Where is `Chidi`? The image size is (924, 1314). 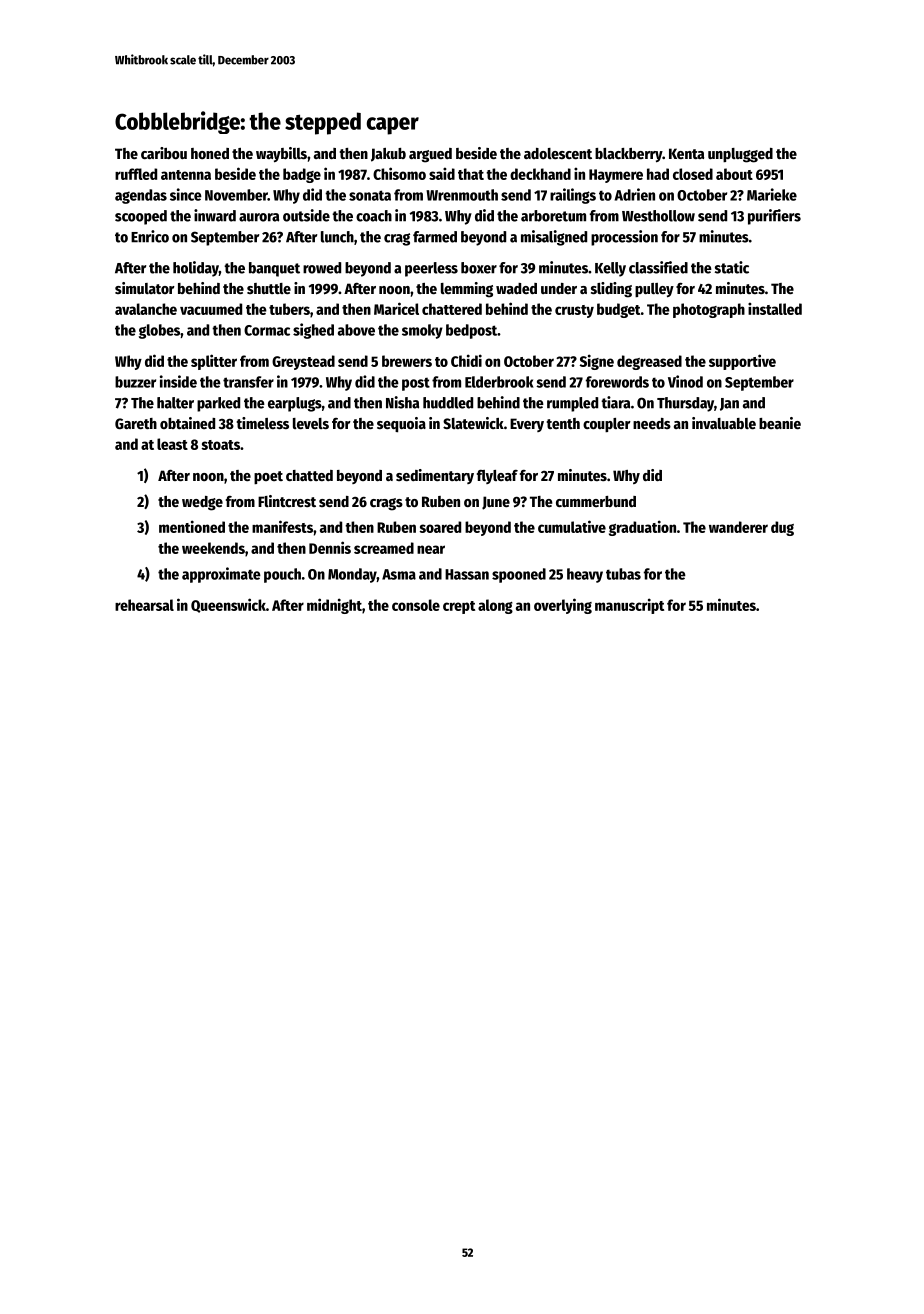
Chidi is located at coordinates (466, 360).
